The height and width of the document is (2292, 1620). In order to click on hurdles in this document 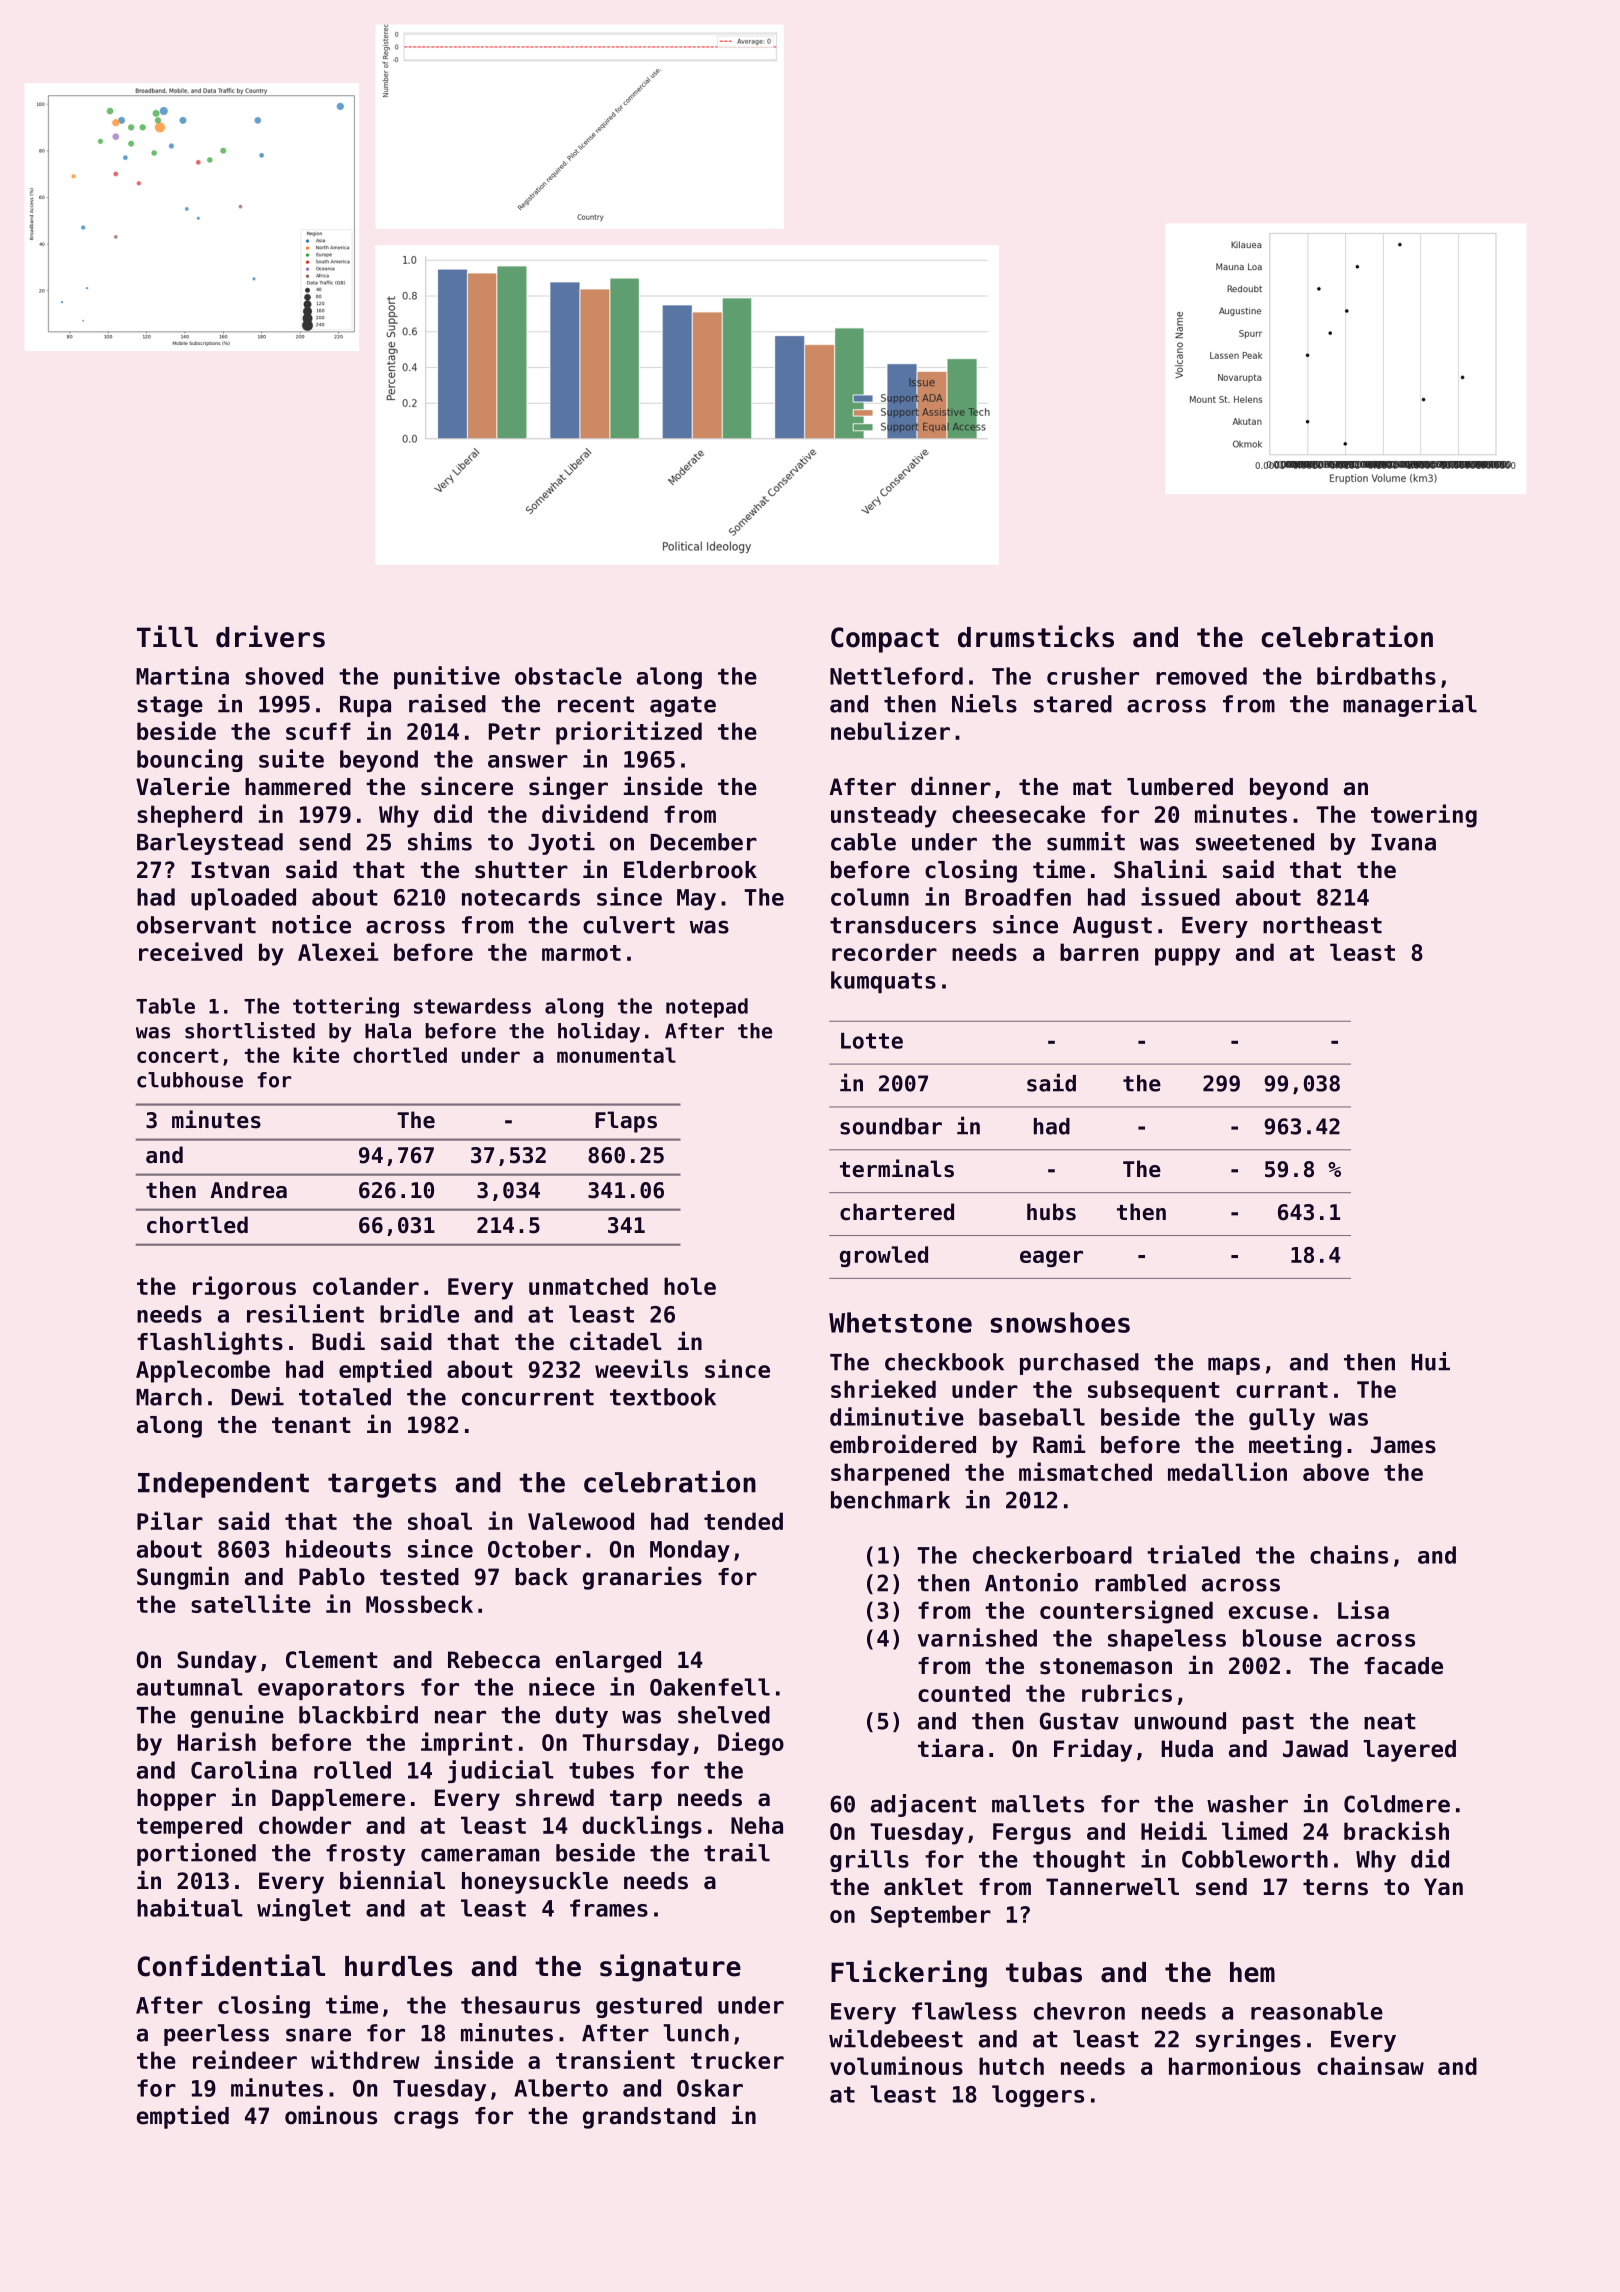, I will do `click(398, 1966)`.
